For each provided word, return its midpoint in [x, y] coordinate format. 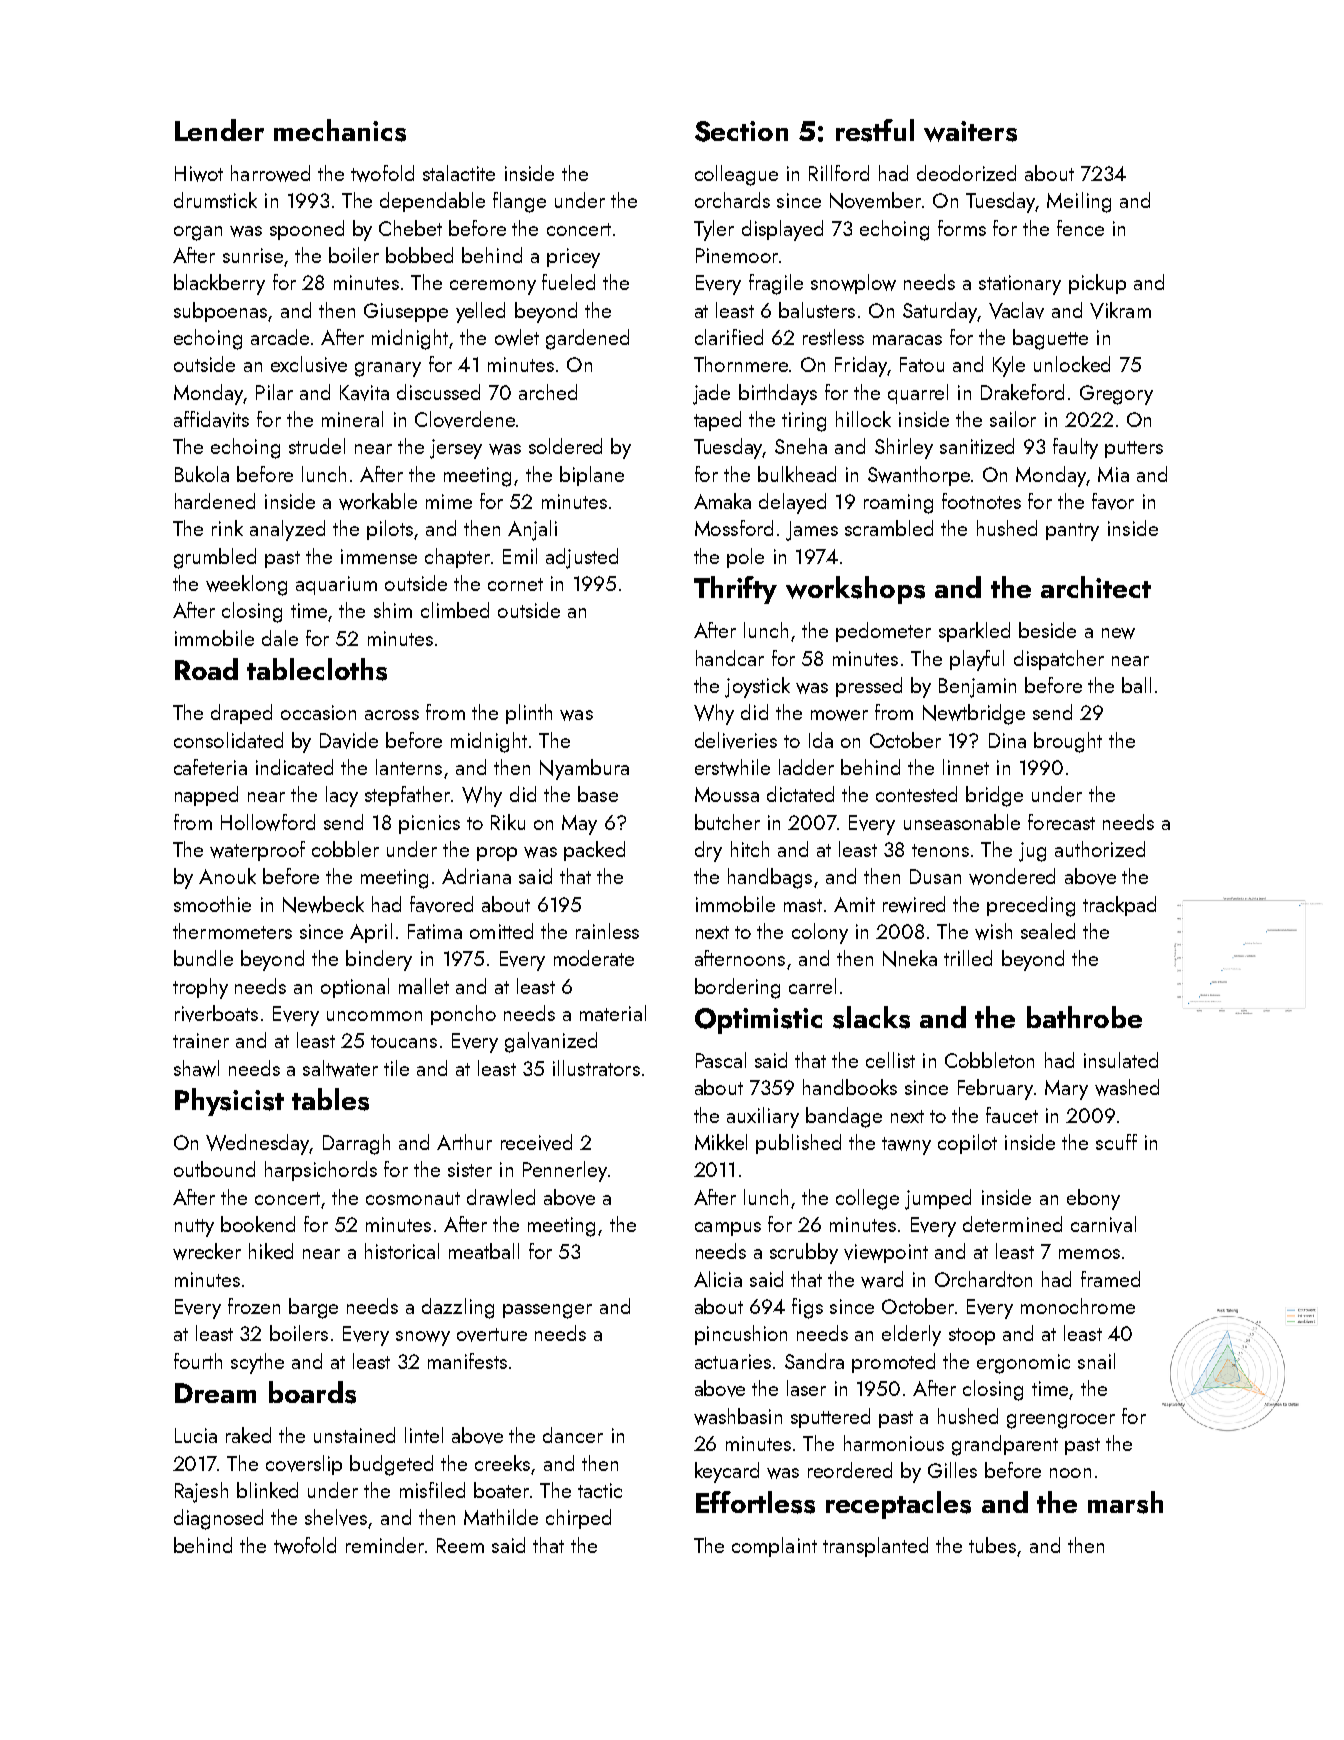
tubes [992, 1545]
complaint [774, 1547]
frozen [254, 1306]
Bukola [202, 474]
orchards [732, 200]
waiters [970, 131]
